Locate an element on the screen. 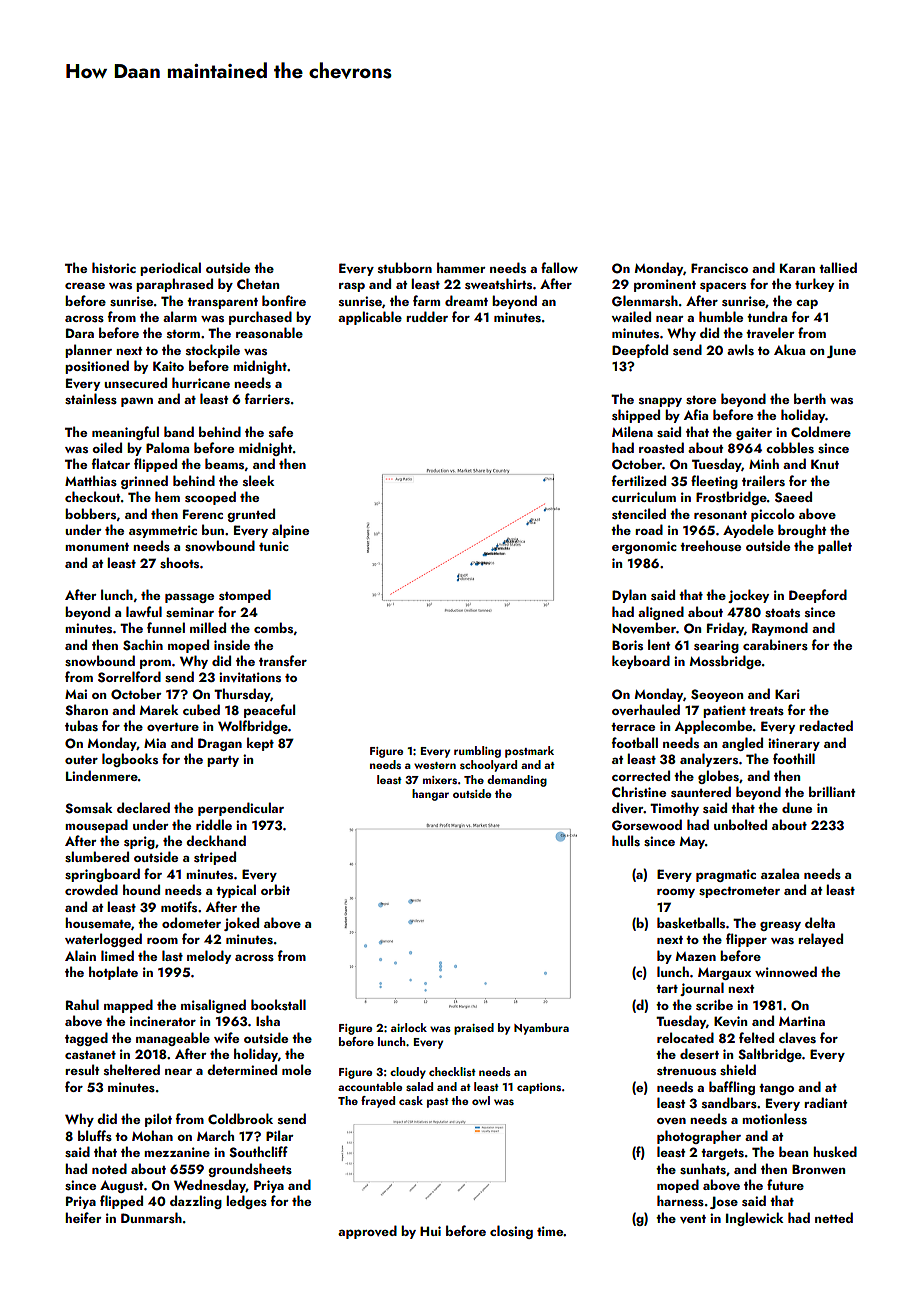  postmark is located at coordinates (529, 752).
